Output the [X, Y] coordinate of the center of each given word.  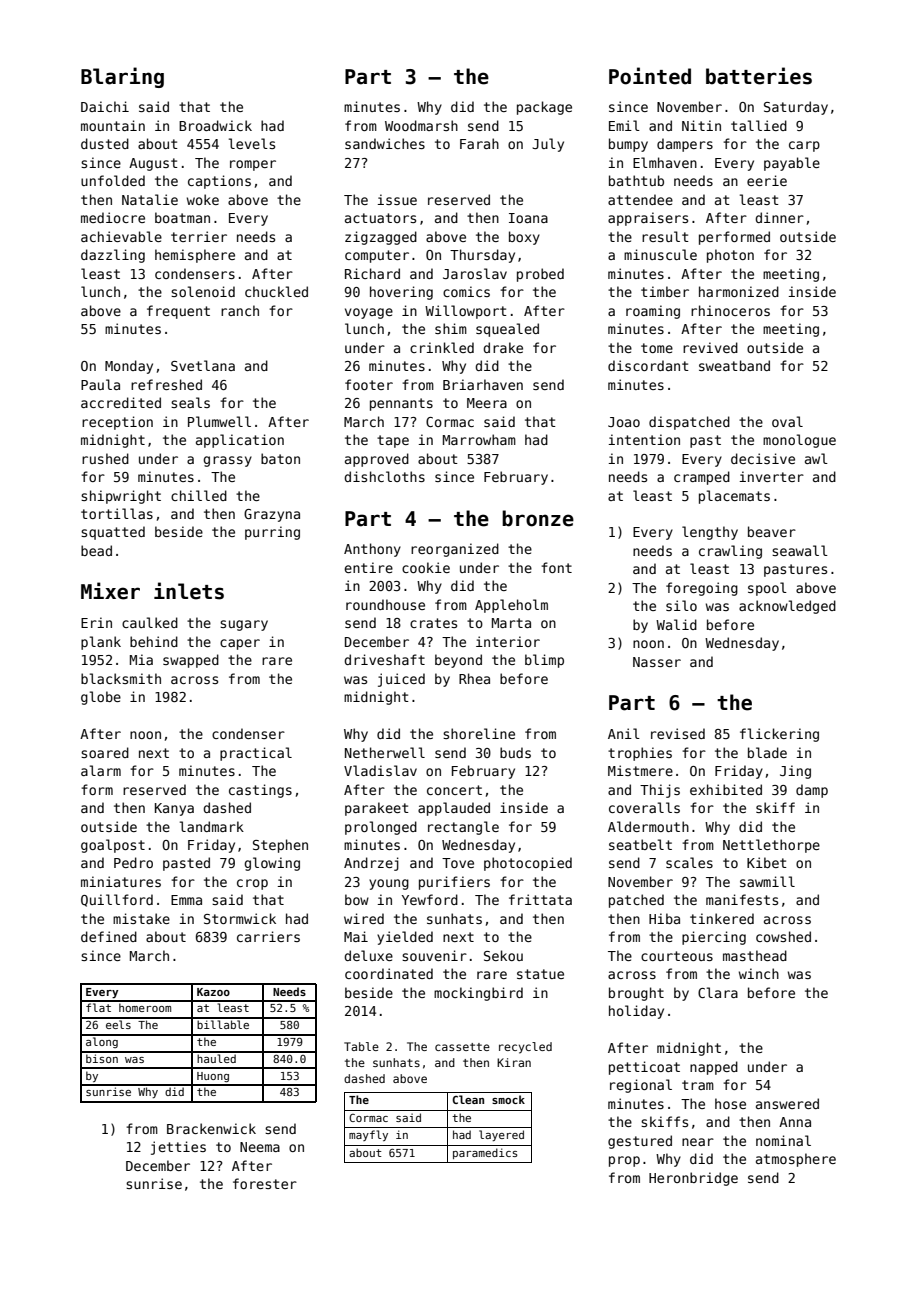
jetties [178, 1148]
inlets [189, 591]
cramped [702, 478]
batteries [759, 76]
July [548, 145]
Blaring [122, 77]
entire [368, 567]
